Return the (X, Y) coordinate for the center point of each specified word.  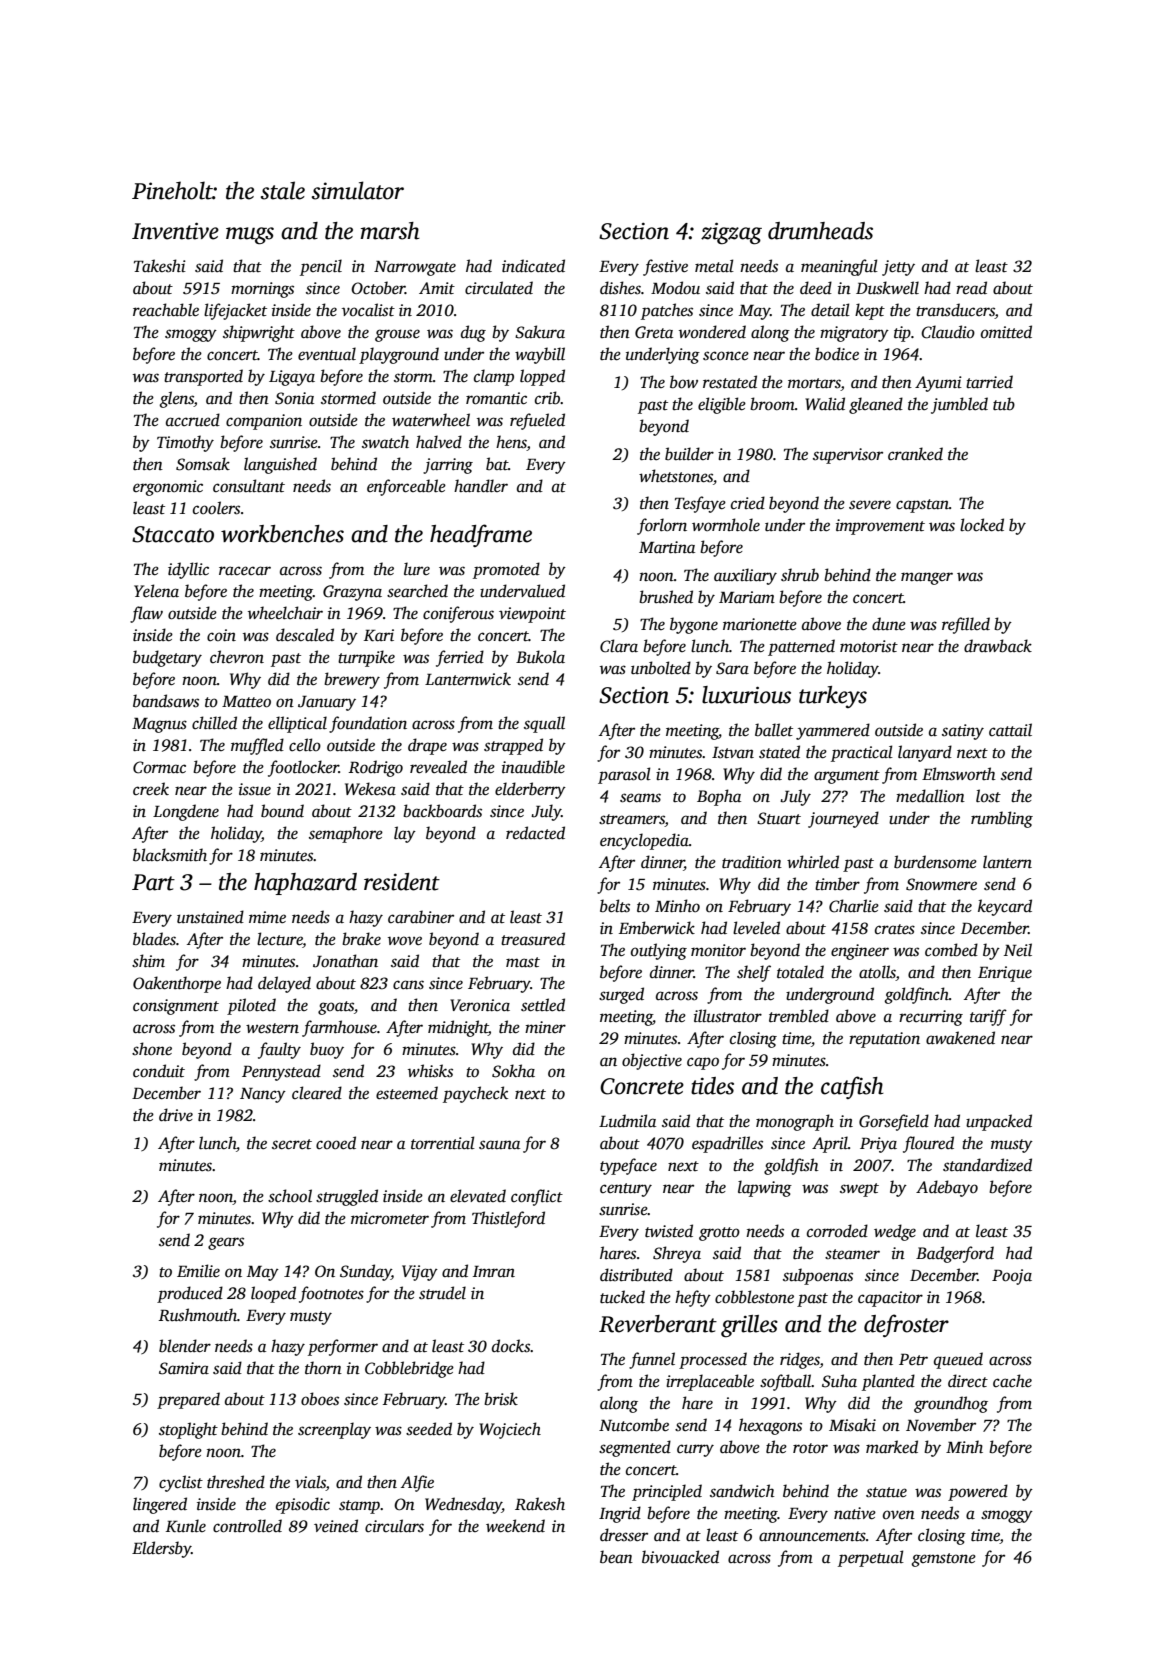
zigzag (731, 234)
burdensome (935, 862)
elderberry (530, 790)
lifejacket (235, 311)
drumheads (820, 231)
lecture (280, 939)
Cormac (159, 767)
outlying (659, 951)
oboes (320, 1399)
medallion (930, 796)
